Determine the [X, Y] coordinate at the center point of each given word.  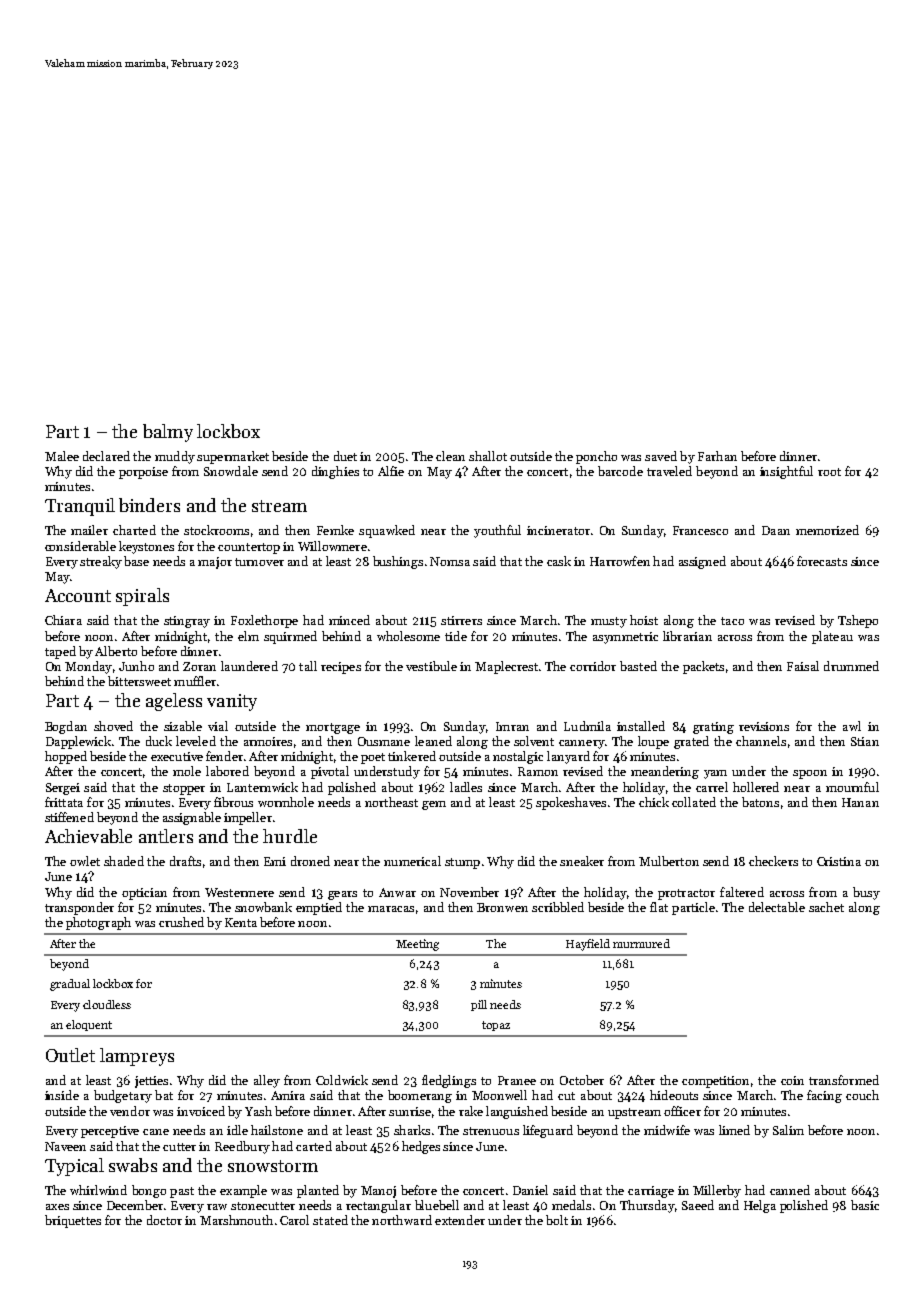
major [215, 563]
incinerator [558, 530]
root [829, 472]
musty [609, 622]
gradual [70, 985]
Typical [74, 1167]
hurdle [290, 836]
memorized [827, 530]
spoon [810, 774]
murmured [641, 943]
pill [479, 1005]
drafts [185, 861]
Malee [62, 456]
